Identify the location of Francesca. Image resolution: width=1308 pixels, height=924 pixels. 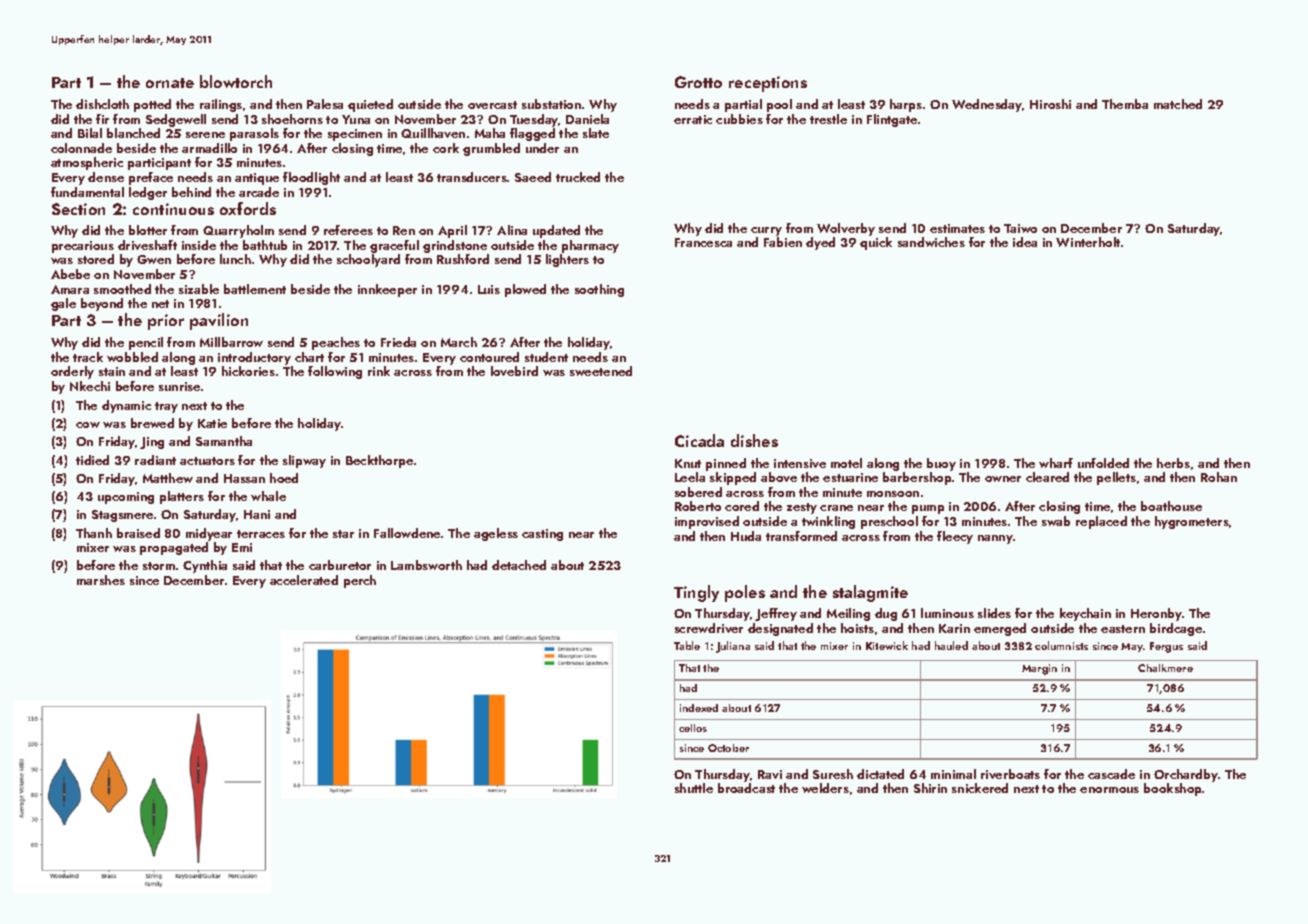
(703, 242).
